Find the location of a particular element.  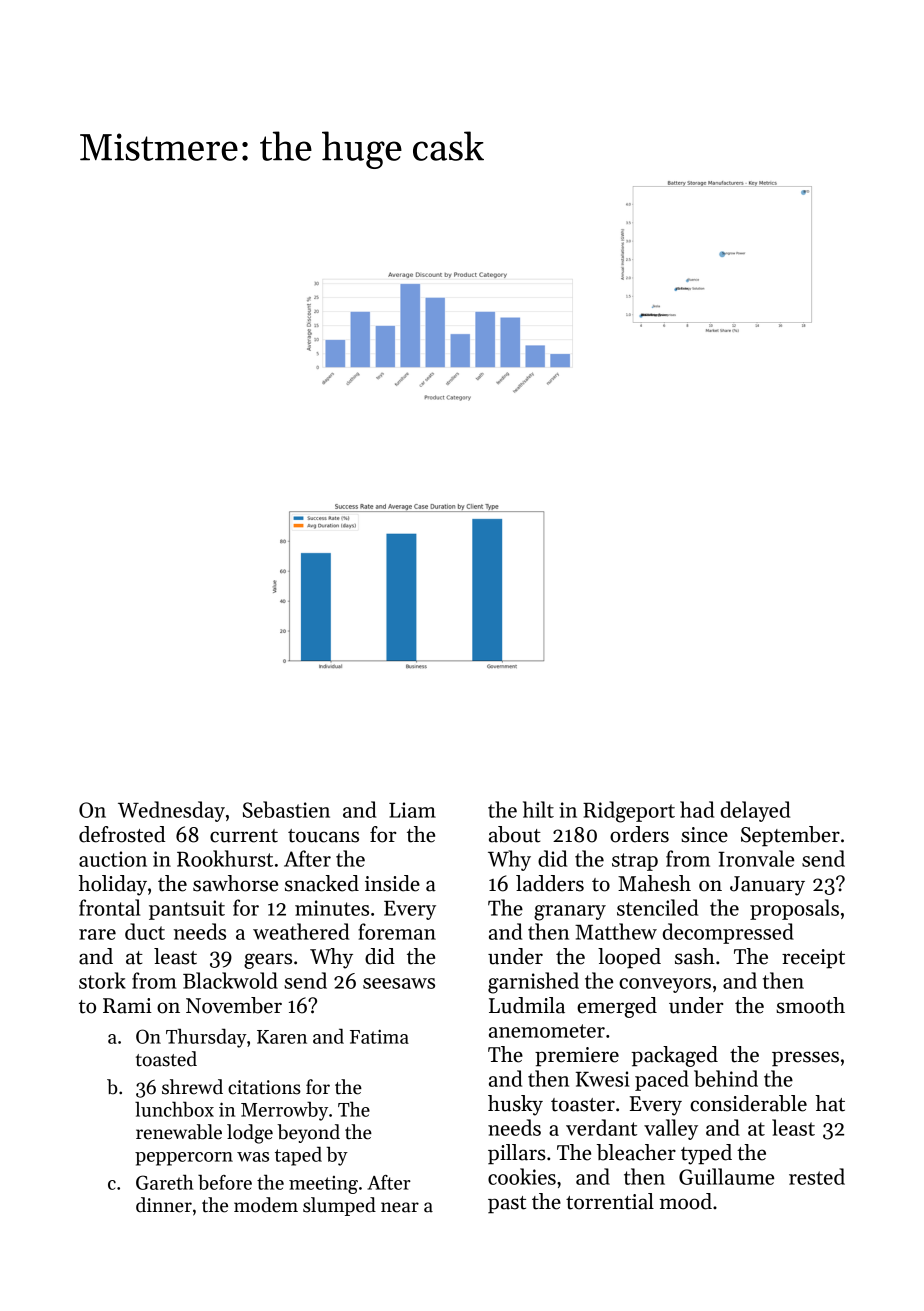

delayed is located at coordinates (755, 811).
